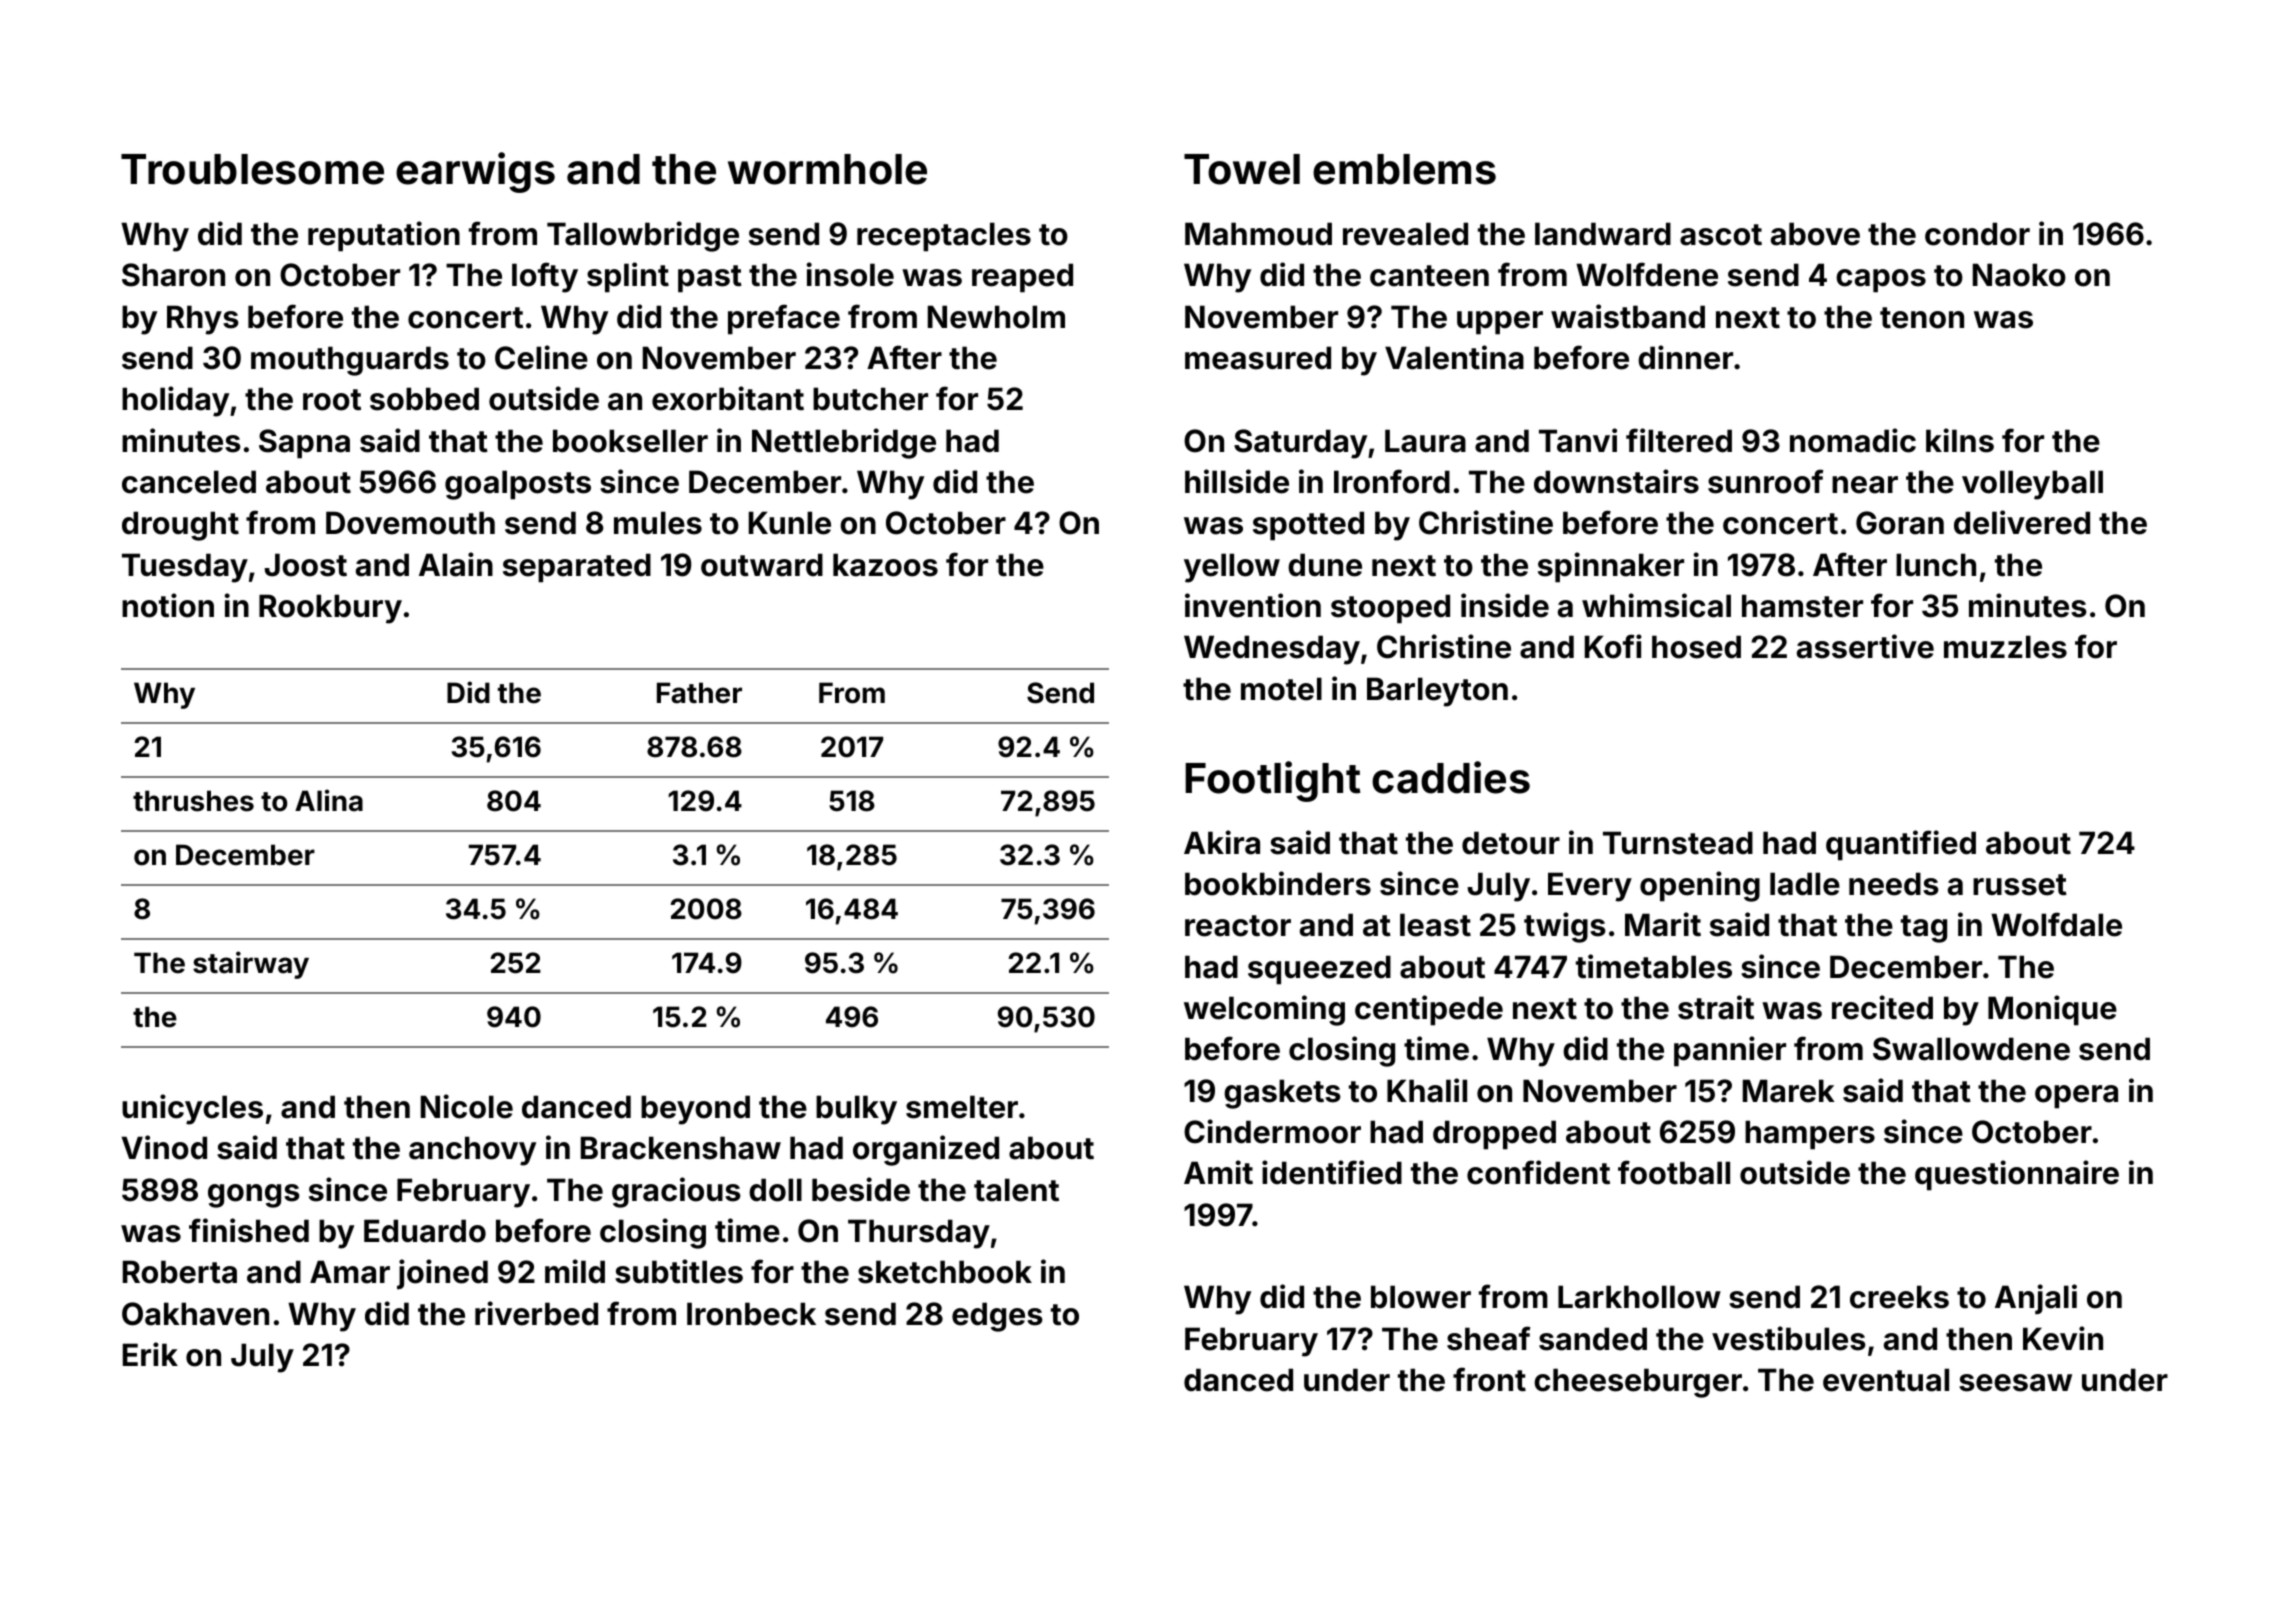 Image resolution: width=2292 pixels, height=1620 pixels. What do you see at coordinates (168, 605) in the document?
I see `notion` at bounding box center [168, 605].
